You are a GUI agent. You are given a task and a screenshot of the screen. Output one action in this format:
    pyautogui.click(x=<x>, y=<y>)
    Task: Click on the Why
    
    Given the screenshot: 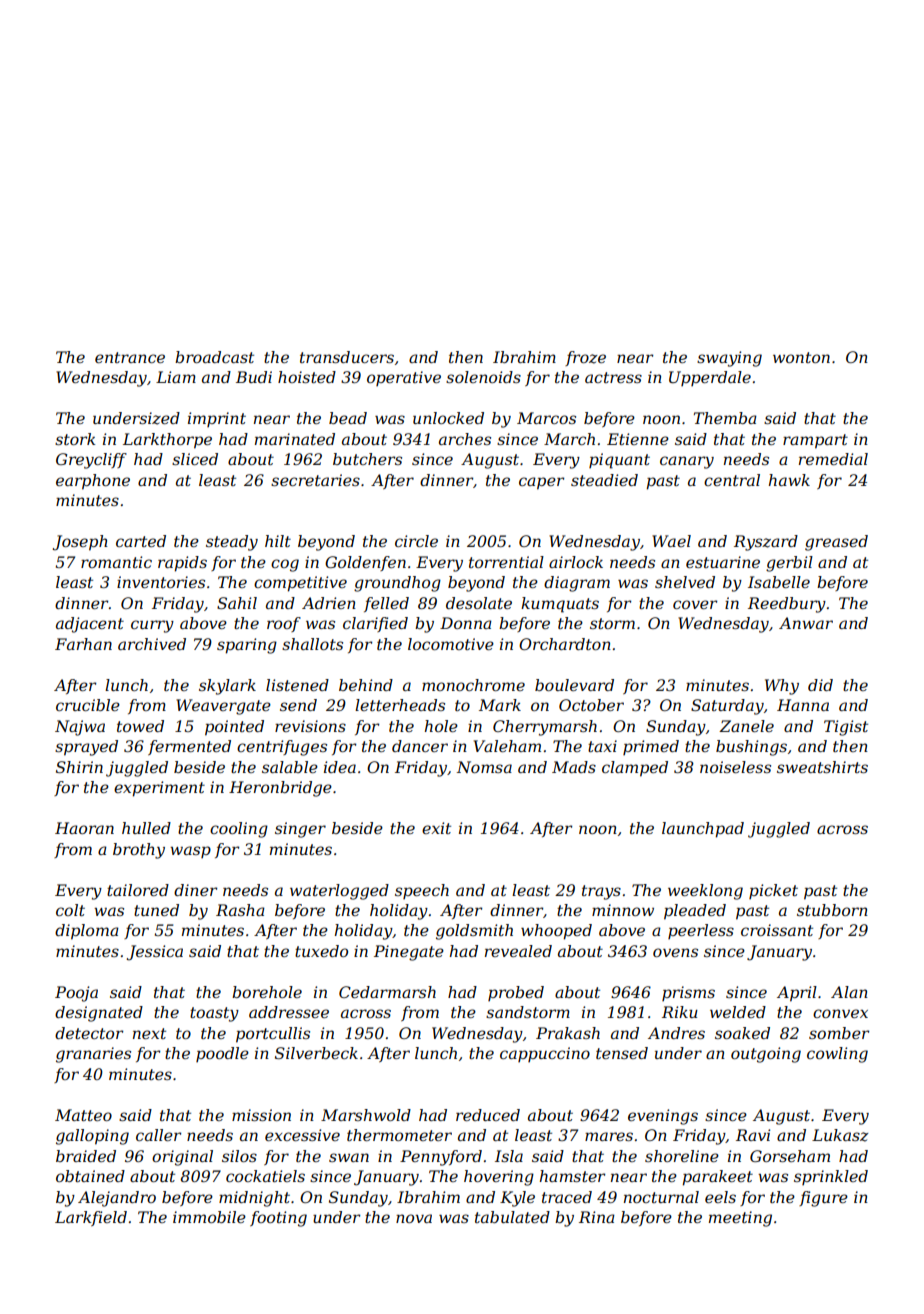 What is the action you would take?
    pyautogui.click(x=782, y=687)
